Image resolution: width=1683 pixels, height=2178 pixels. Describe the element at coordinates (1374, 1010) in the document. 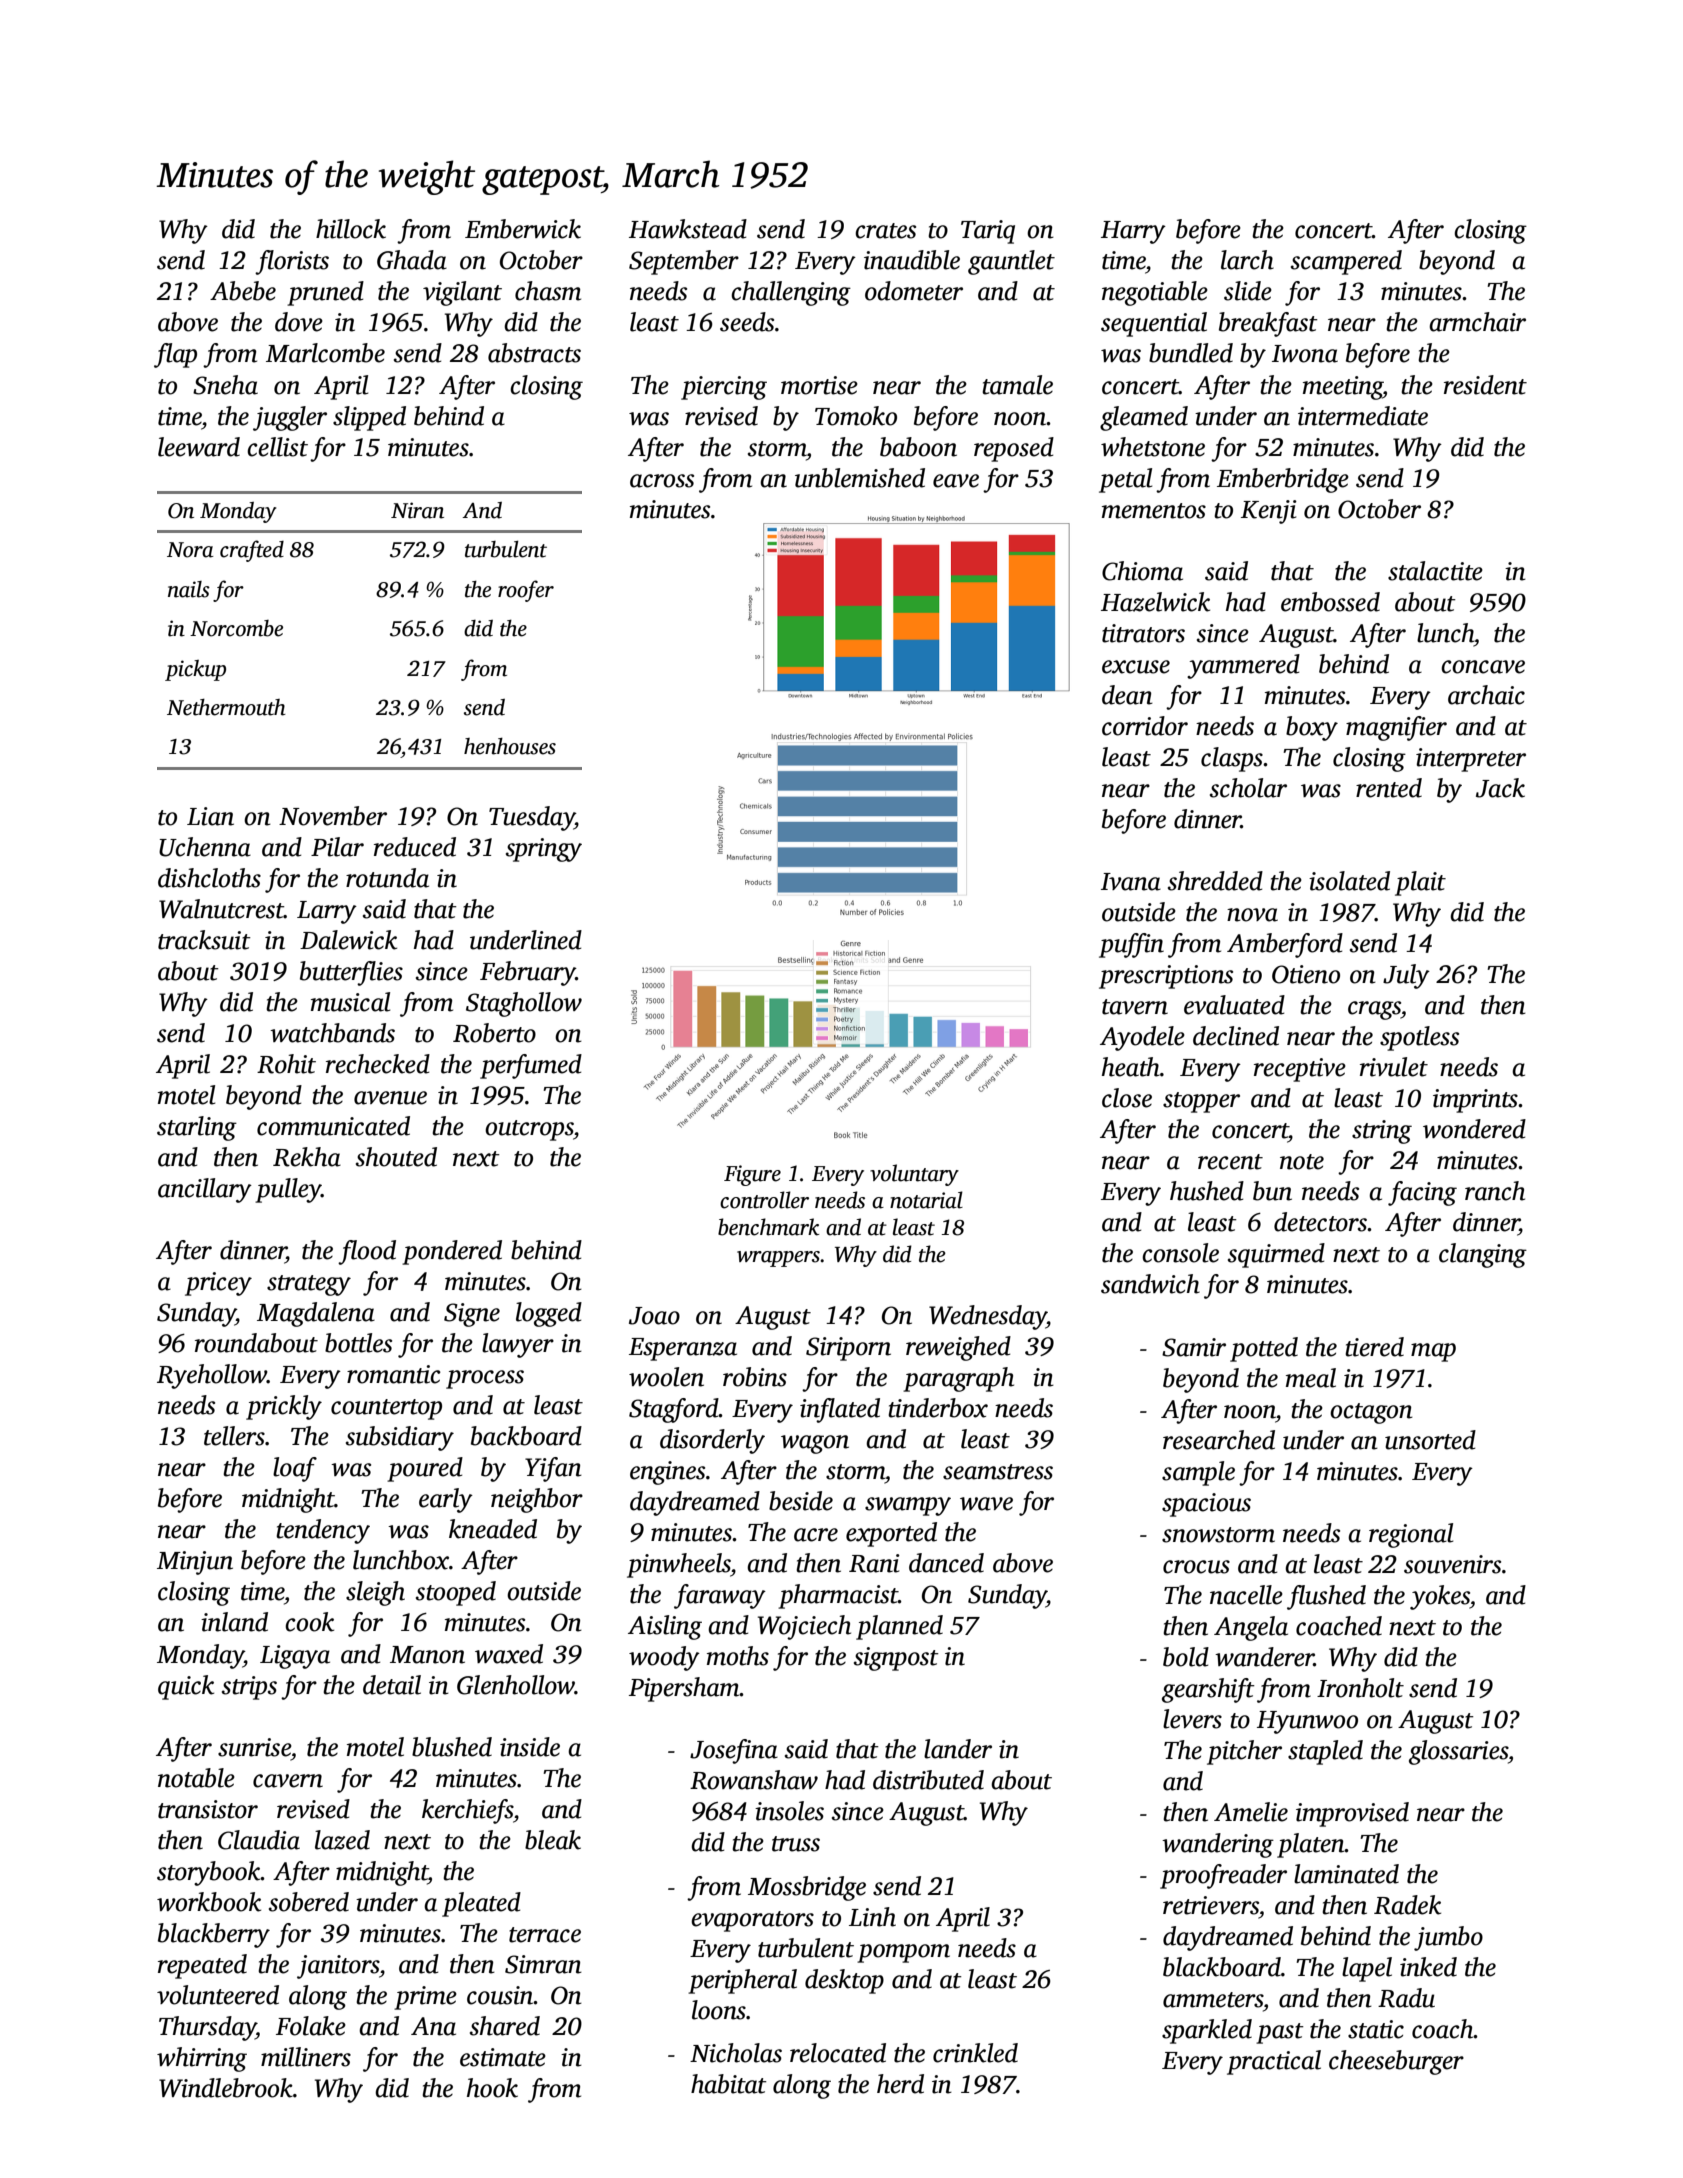

I see `crags` at that location.
